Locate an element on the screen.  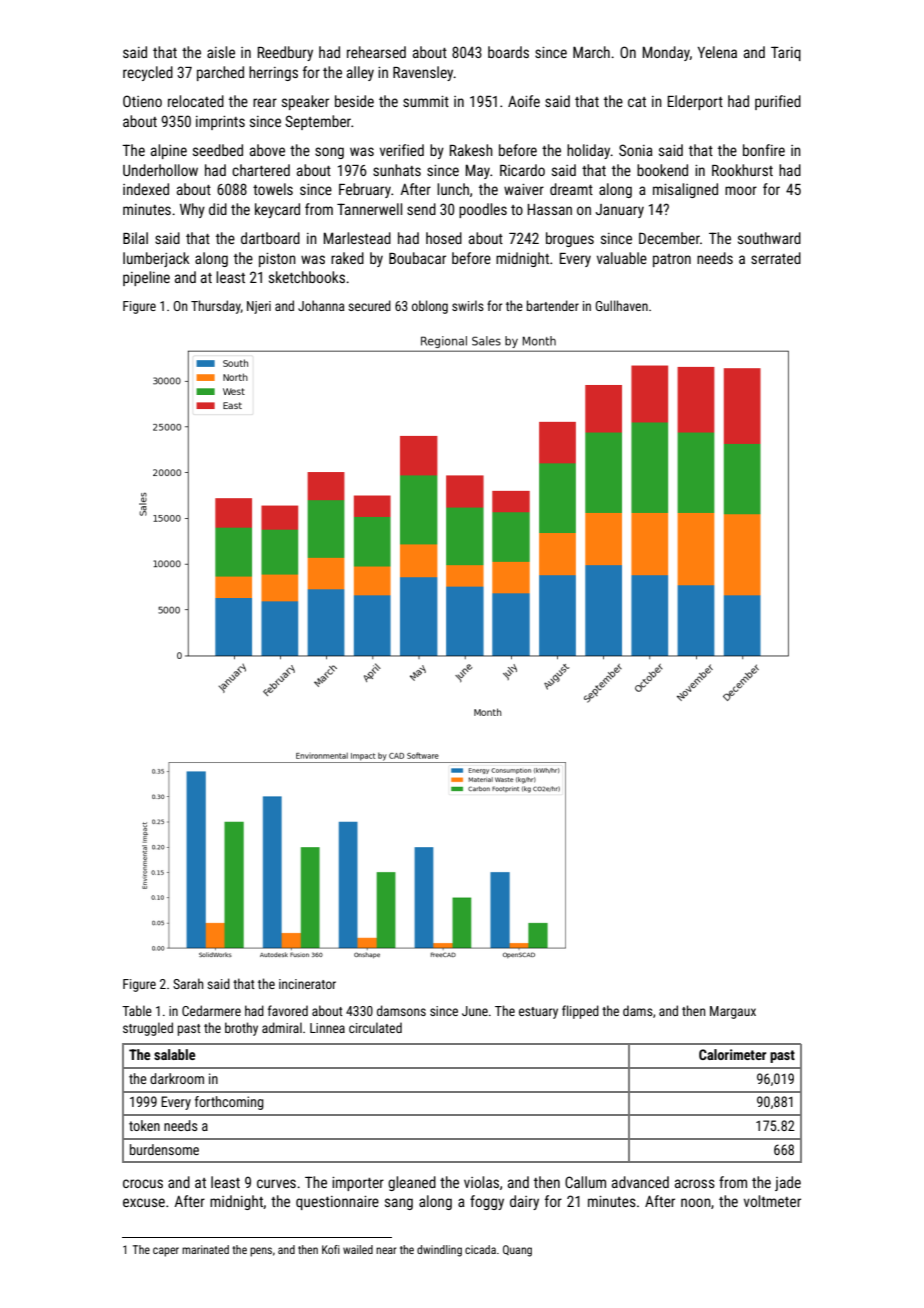
rehearsed is located at coordinates (376, 52).
